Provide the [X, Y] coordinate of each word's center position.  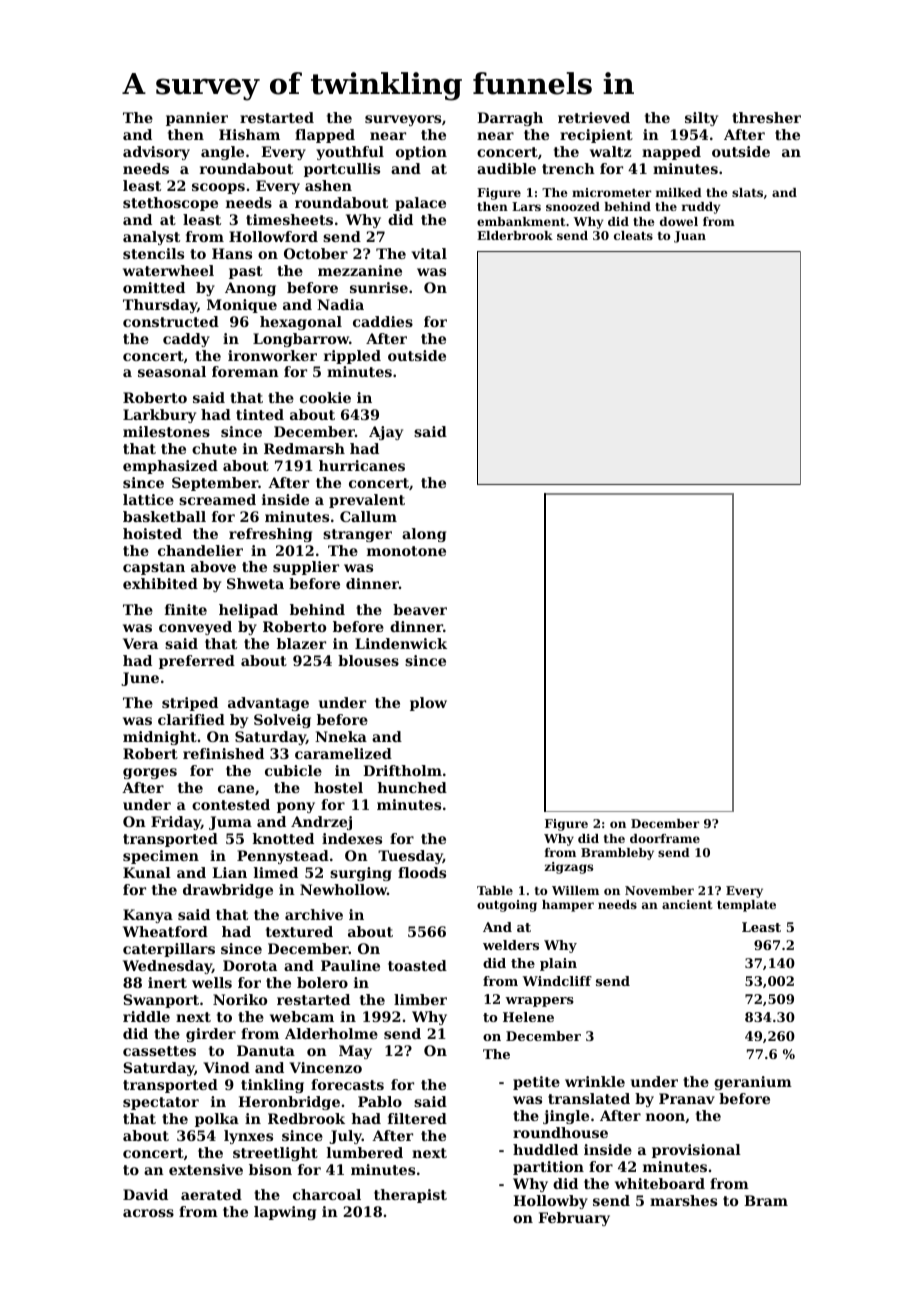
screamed [217, 499]
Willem [575, 890]
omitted [154, 287]
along [424, 535]
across [148, 1213]
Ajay [386, 433]
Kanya [148, 916]
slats [747, 192]
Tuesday [410, 857]
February [574, 1219]
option [421, 153]
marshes [683, 1200]
